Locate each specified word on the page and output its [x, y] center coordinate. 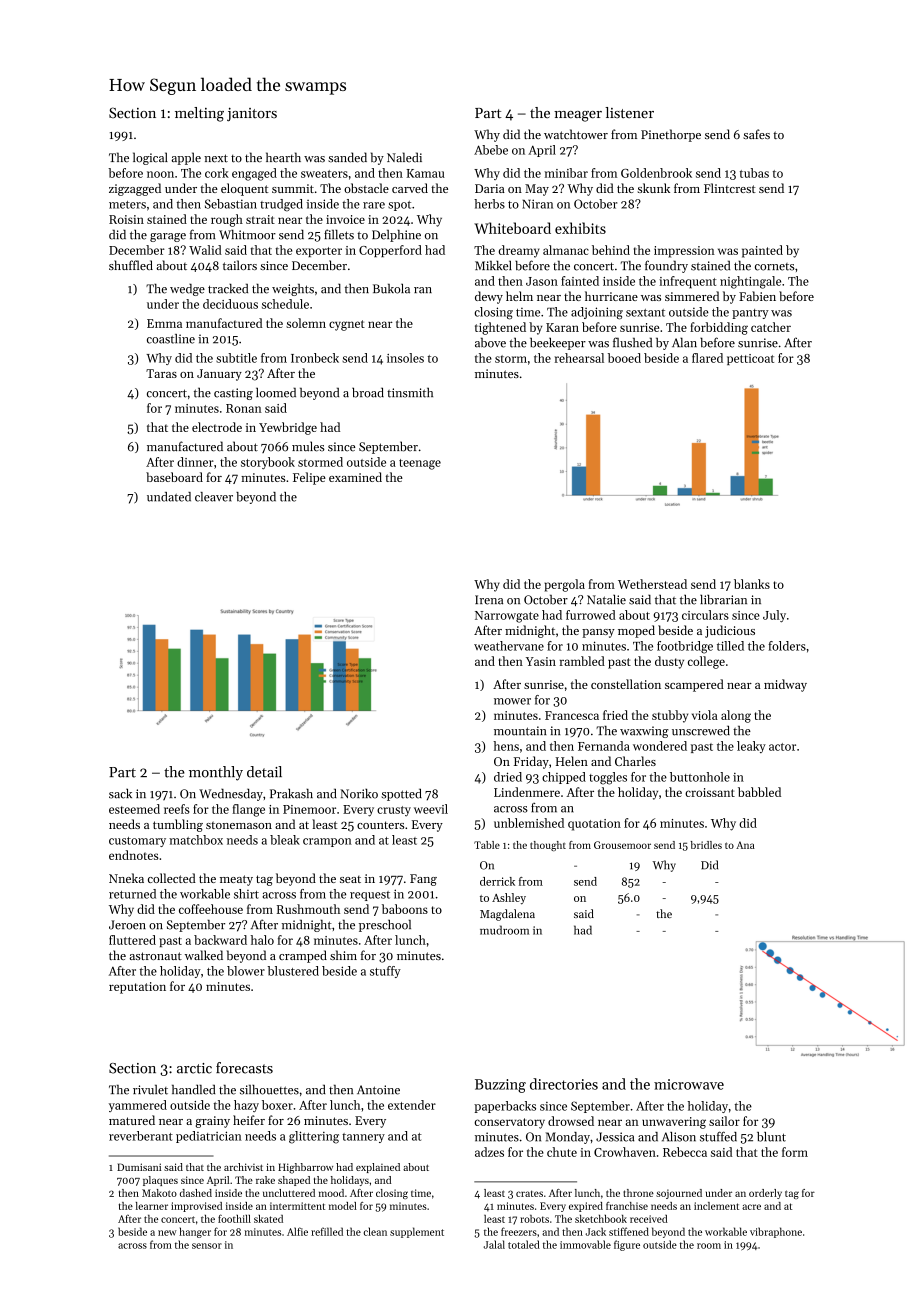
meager [578, 116]
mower [512, 701]
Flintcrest [730, 188]
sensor [207, 1246]
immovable [585, 1244]
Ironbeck [315, 358]
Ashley [509, 899]
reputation [137, 988]
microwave [689, 1084]
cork [217, 173]
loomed [276, 392]
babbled [759, 792]
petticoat [750, 359]
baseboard [174, 477]
